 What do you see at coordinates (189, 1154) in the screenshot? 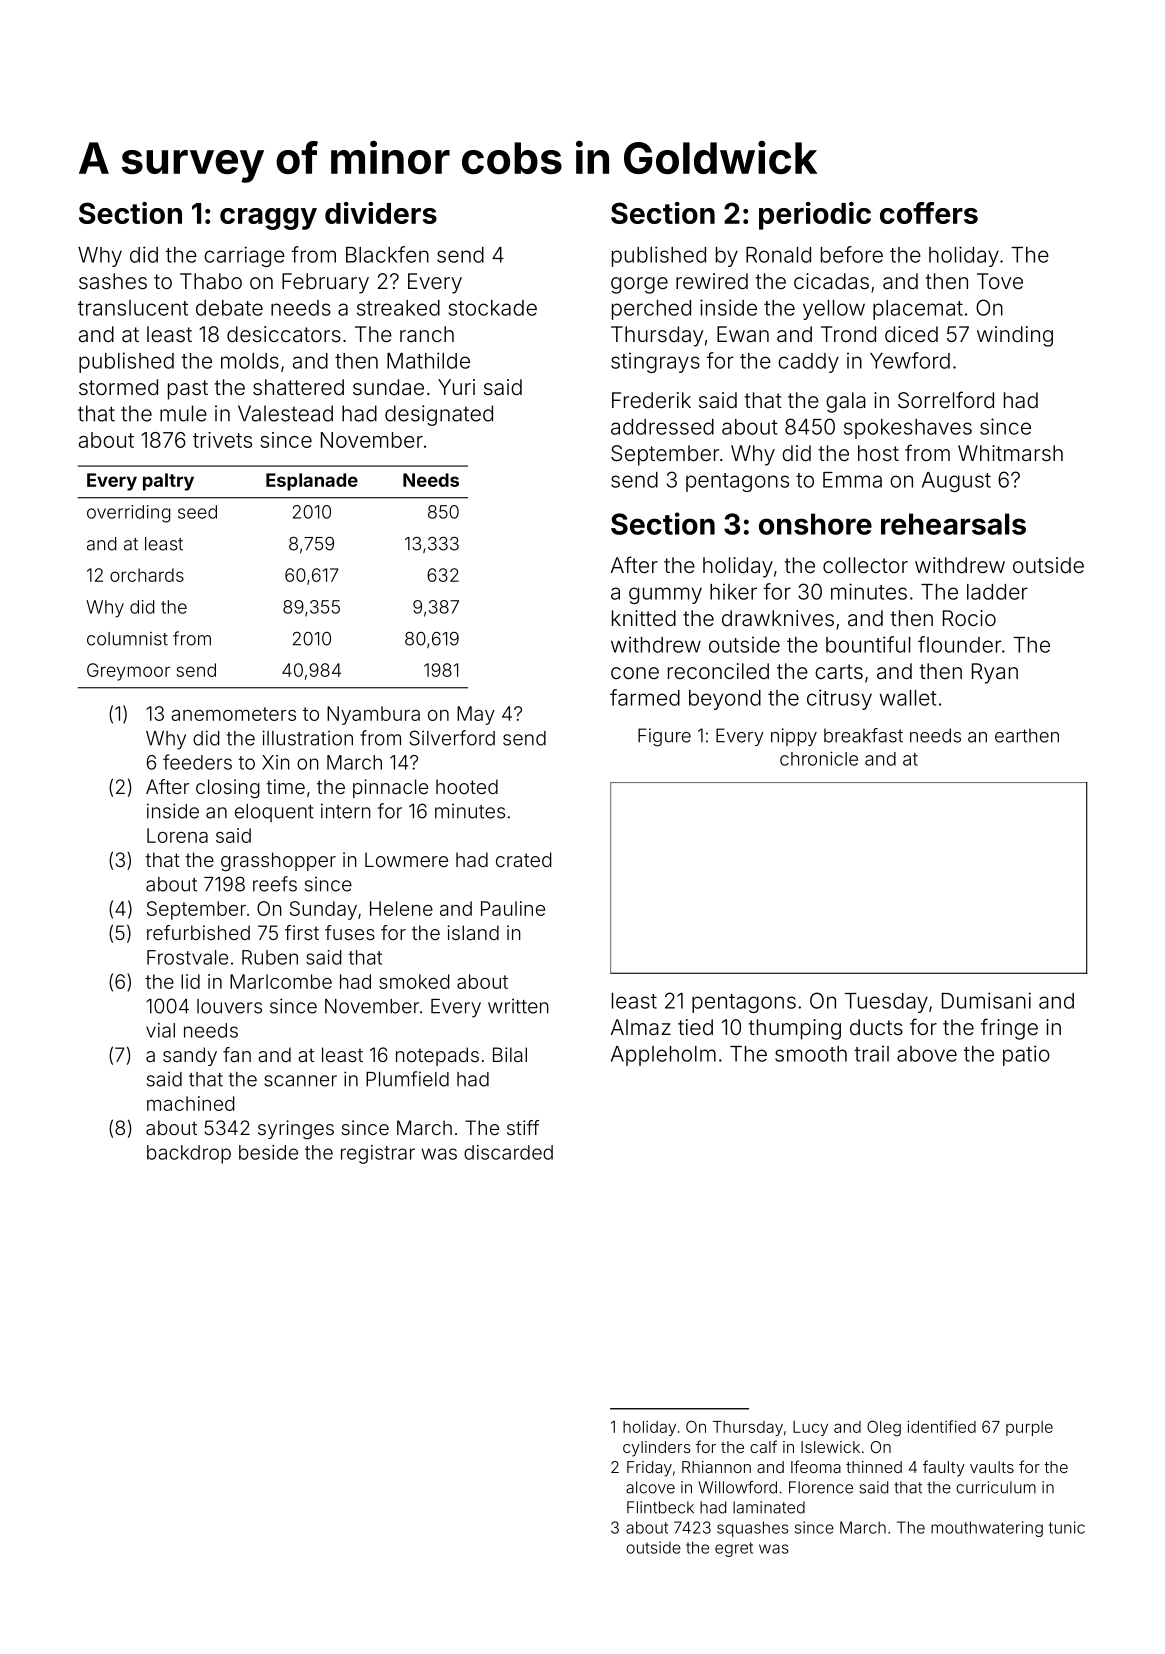
I see `backdrop` at bounding box center [189, 1154].
